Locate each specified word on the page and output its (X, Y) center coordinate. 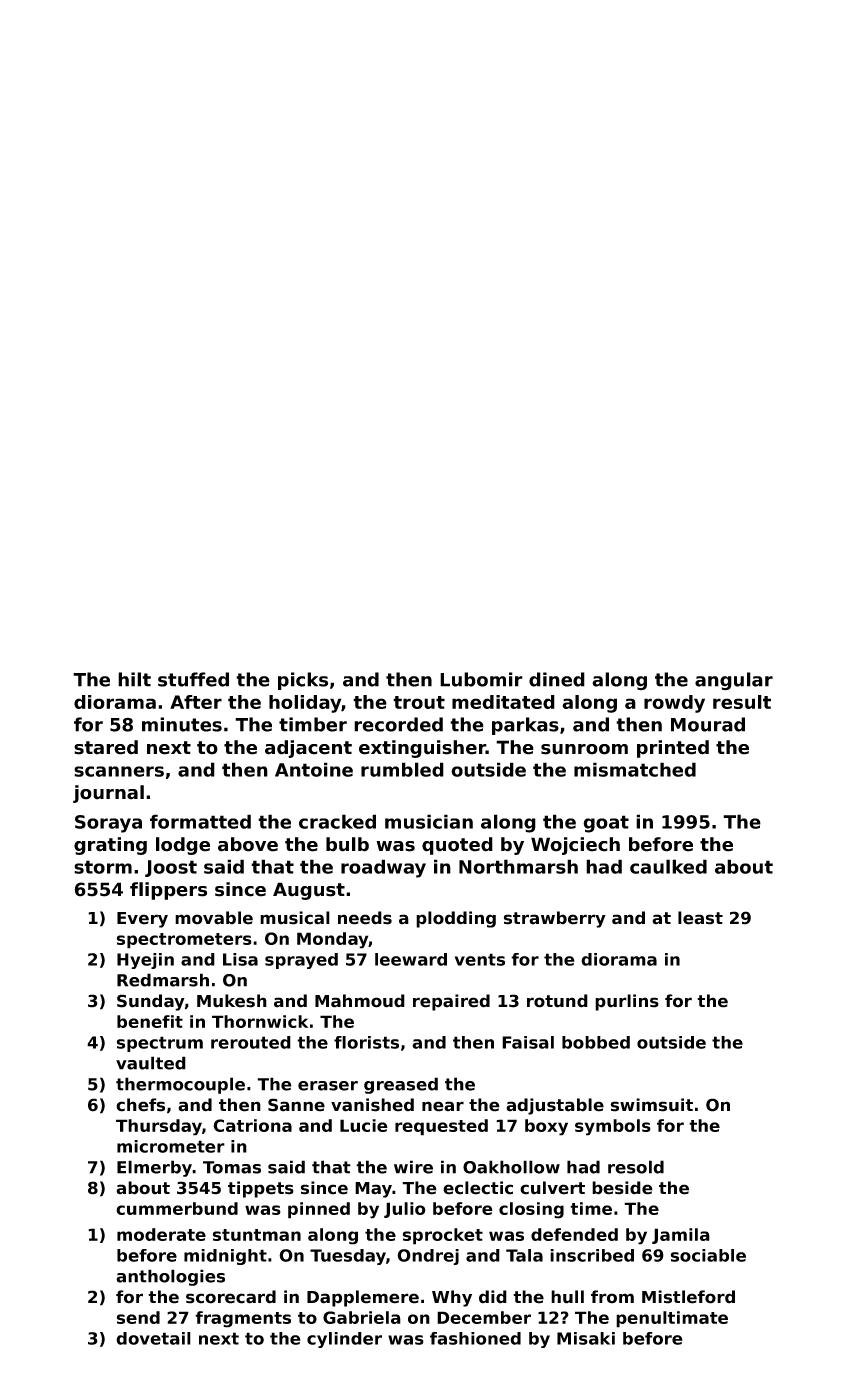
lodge (183, 846)
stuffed (193, 679)
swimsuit (652, 1105)
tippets (261, 1189)
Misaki (586, 1338)
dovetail (153, 1338)
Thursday (159, 1127)
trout (419, 702)
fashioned (475, 1338)
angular (734, 681)
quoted (457, 846)
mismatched (635, 769)
